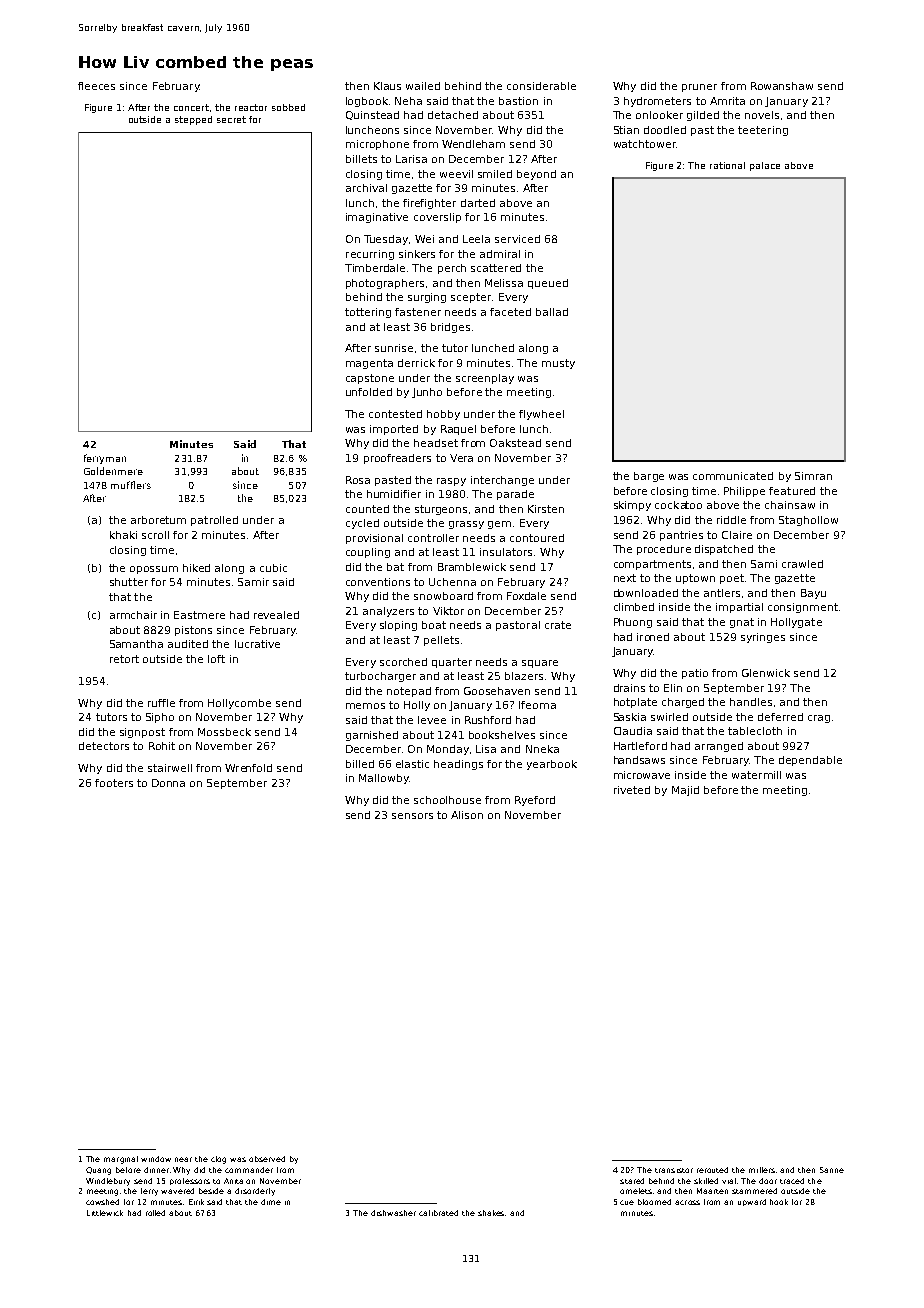  I want to click on Rowanshaw, so click(782, 86).
